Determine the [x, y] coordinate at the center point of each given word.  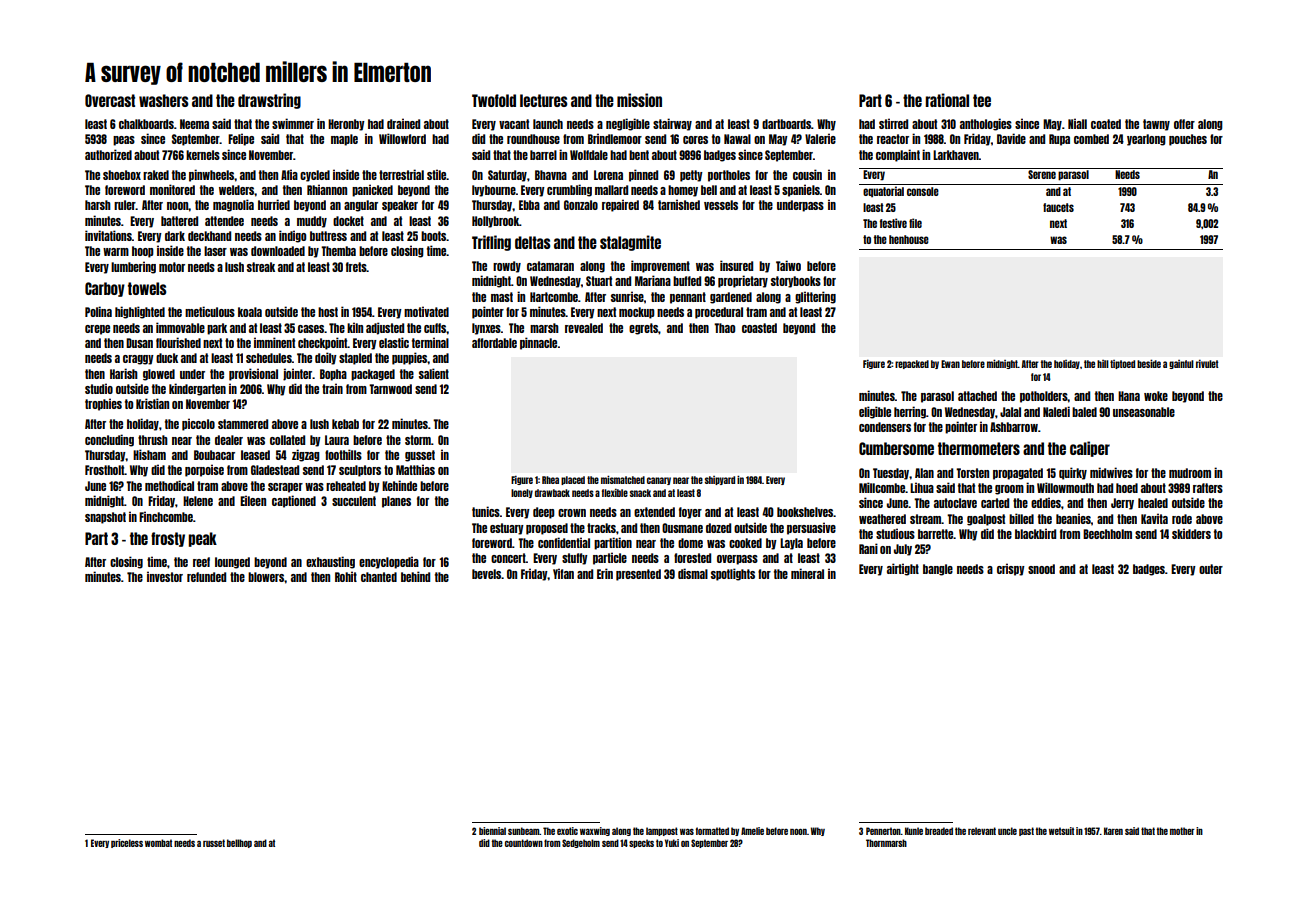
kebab [345, 424]
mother [1182, 831]
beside [1149, 364]
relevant [982, 831]
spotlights [733, 574]
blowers [266, 577]
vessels [721, 205]
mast [502, 297]
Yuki [672, 843]
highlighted [140, 312]
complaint [898, 155]
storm [418, 440]
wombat [158, 843]
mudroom [1190, 473]
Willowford [402, 138]
